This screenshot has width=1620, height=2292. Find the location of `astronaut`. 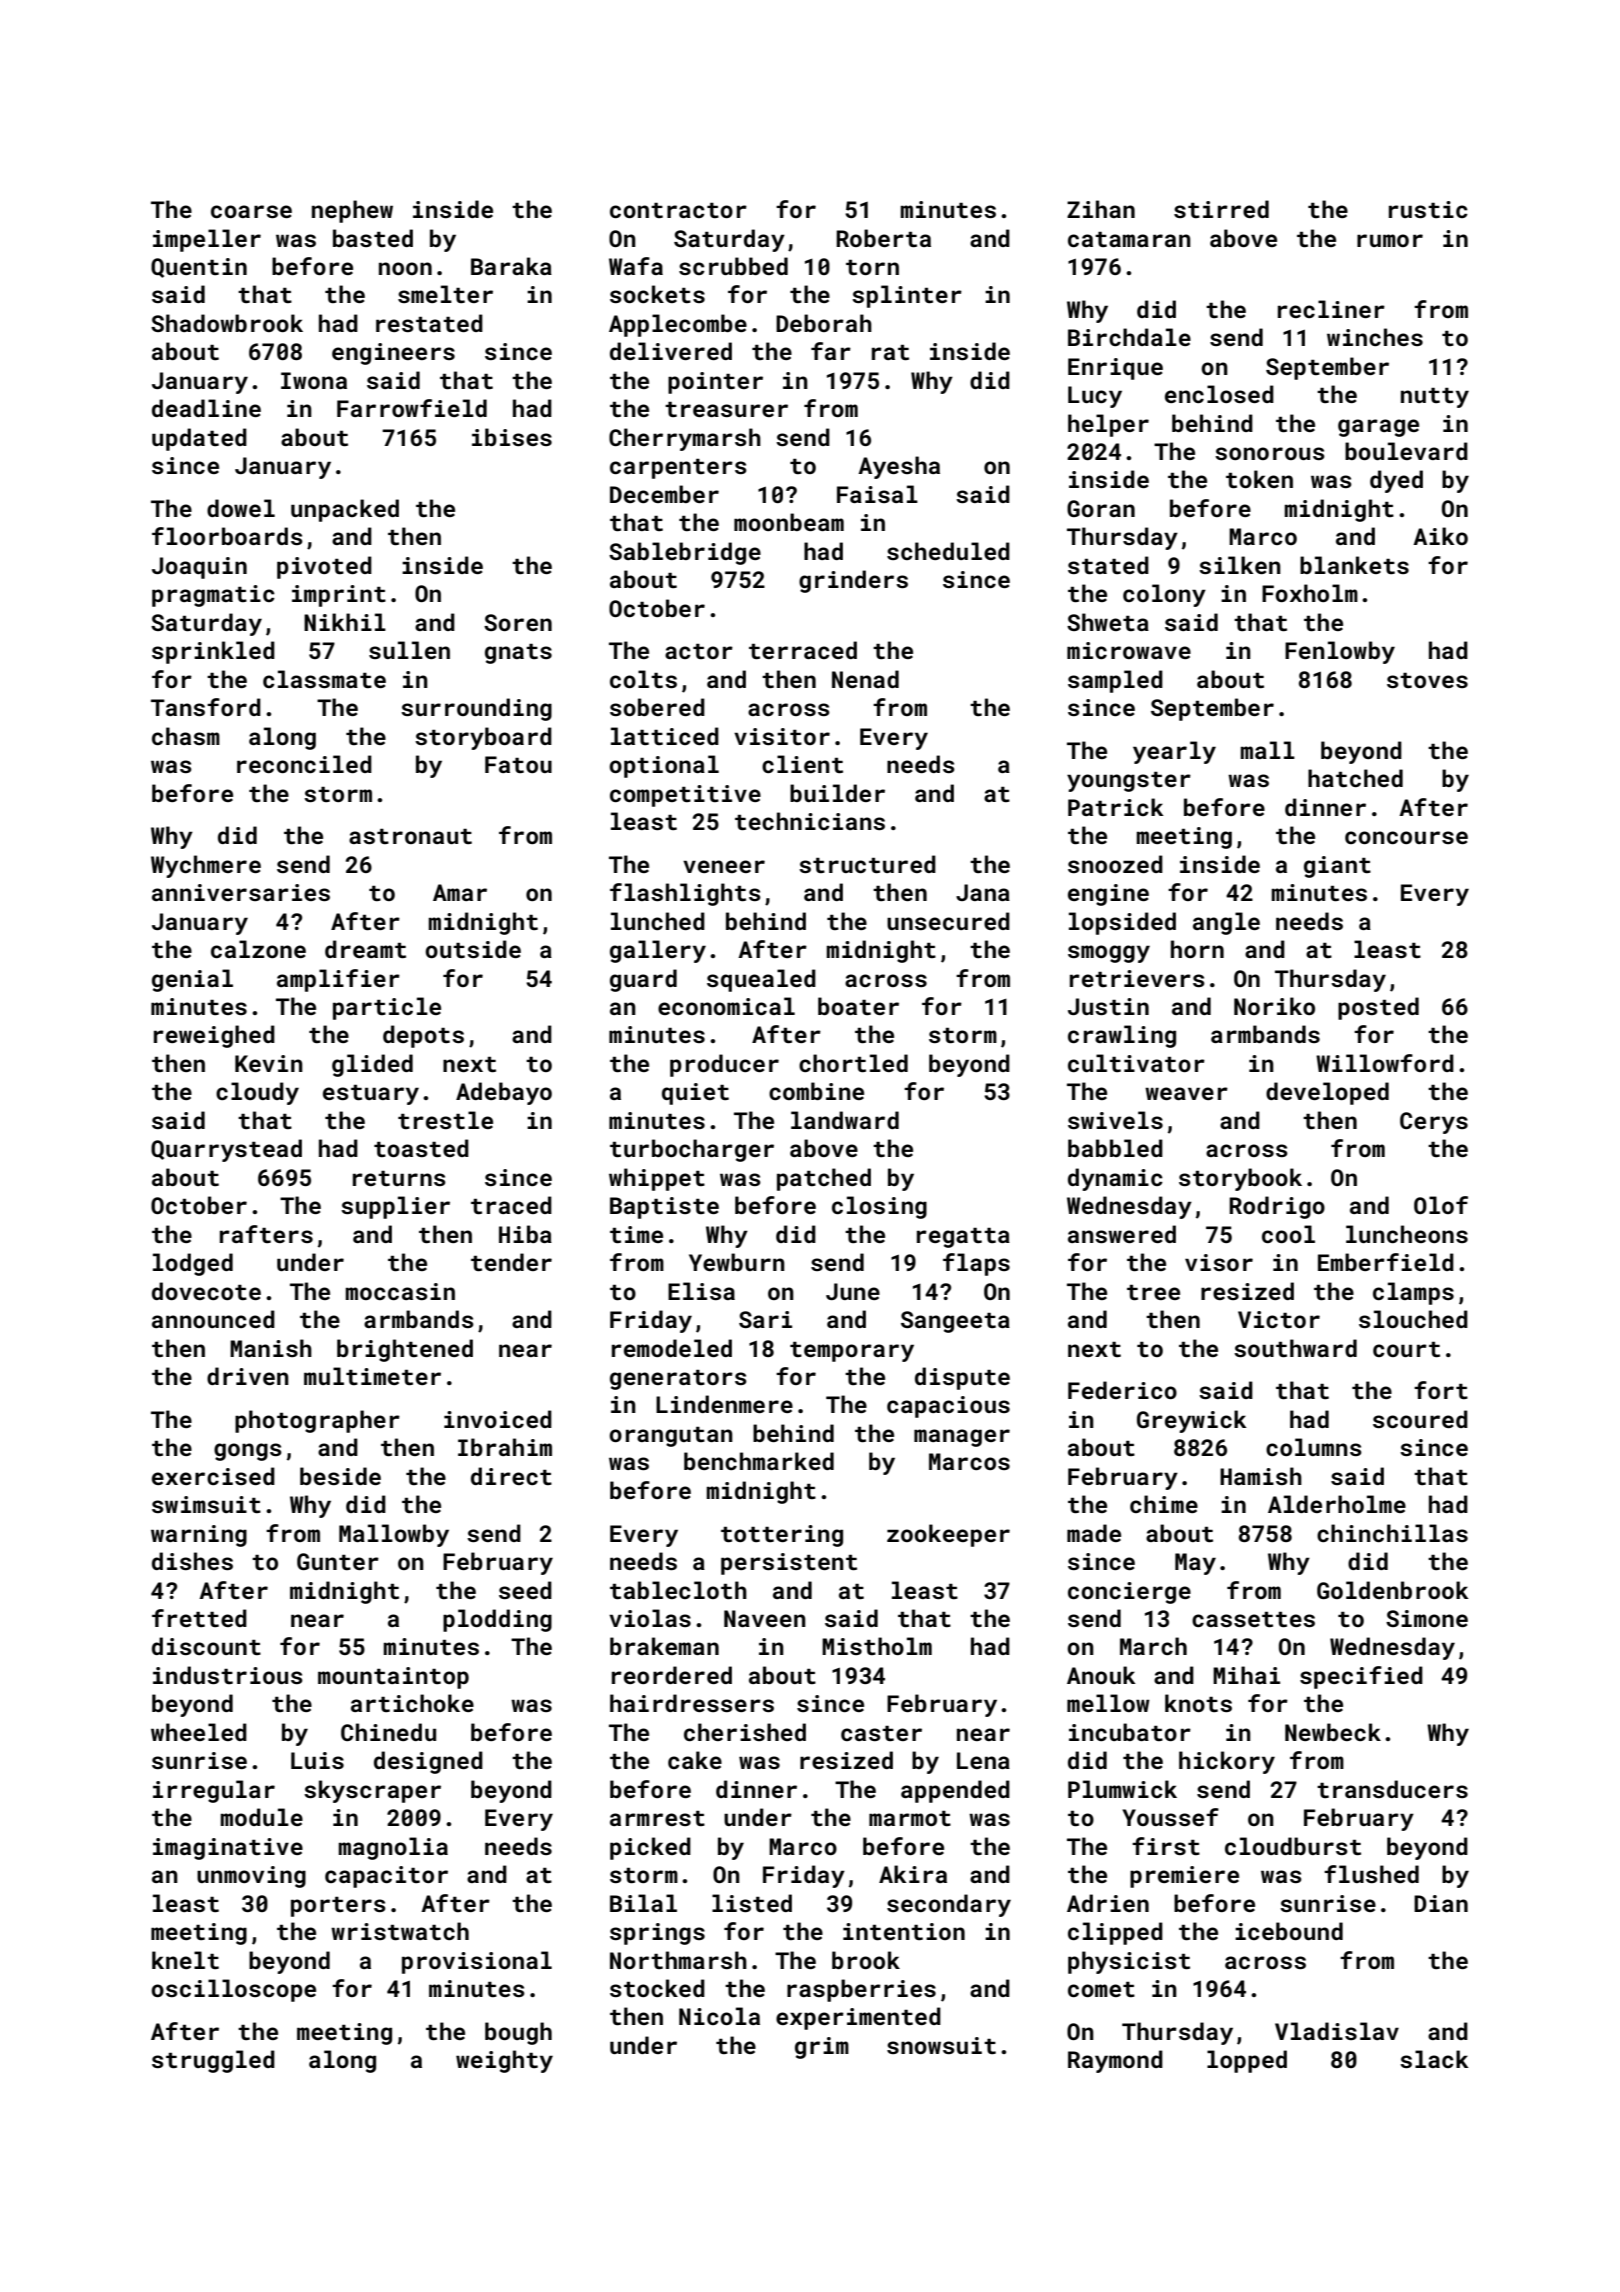

astronaut is located at coordinates (410, 836).
